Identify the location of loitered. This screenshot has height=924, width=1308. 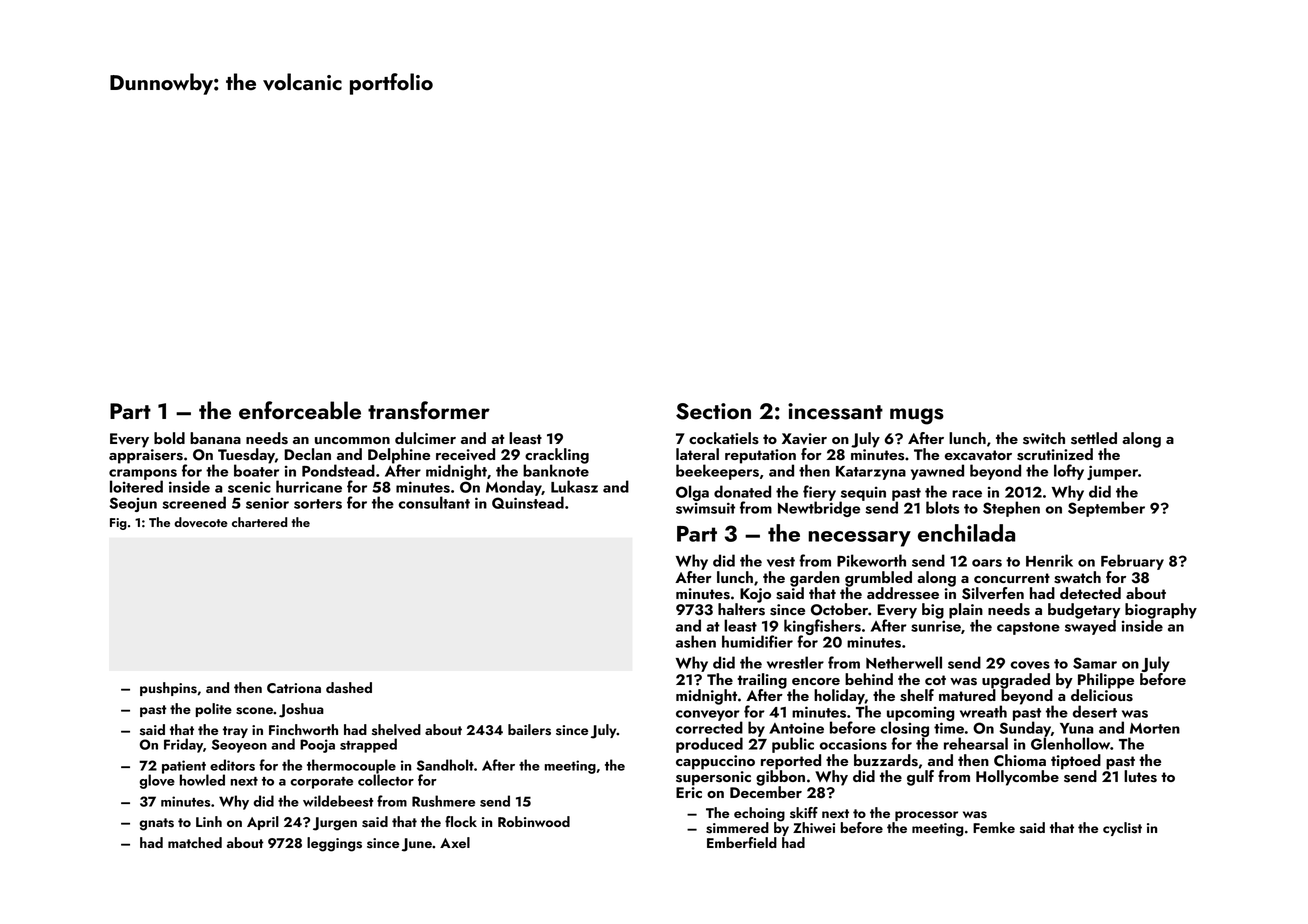
(136, 486).
